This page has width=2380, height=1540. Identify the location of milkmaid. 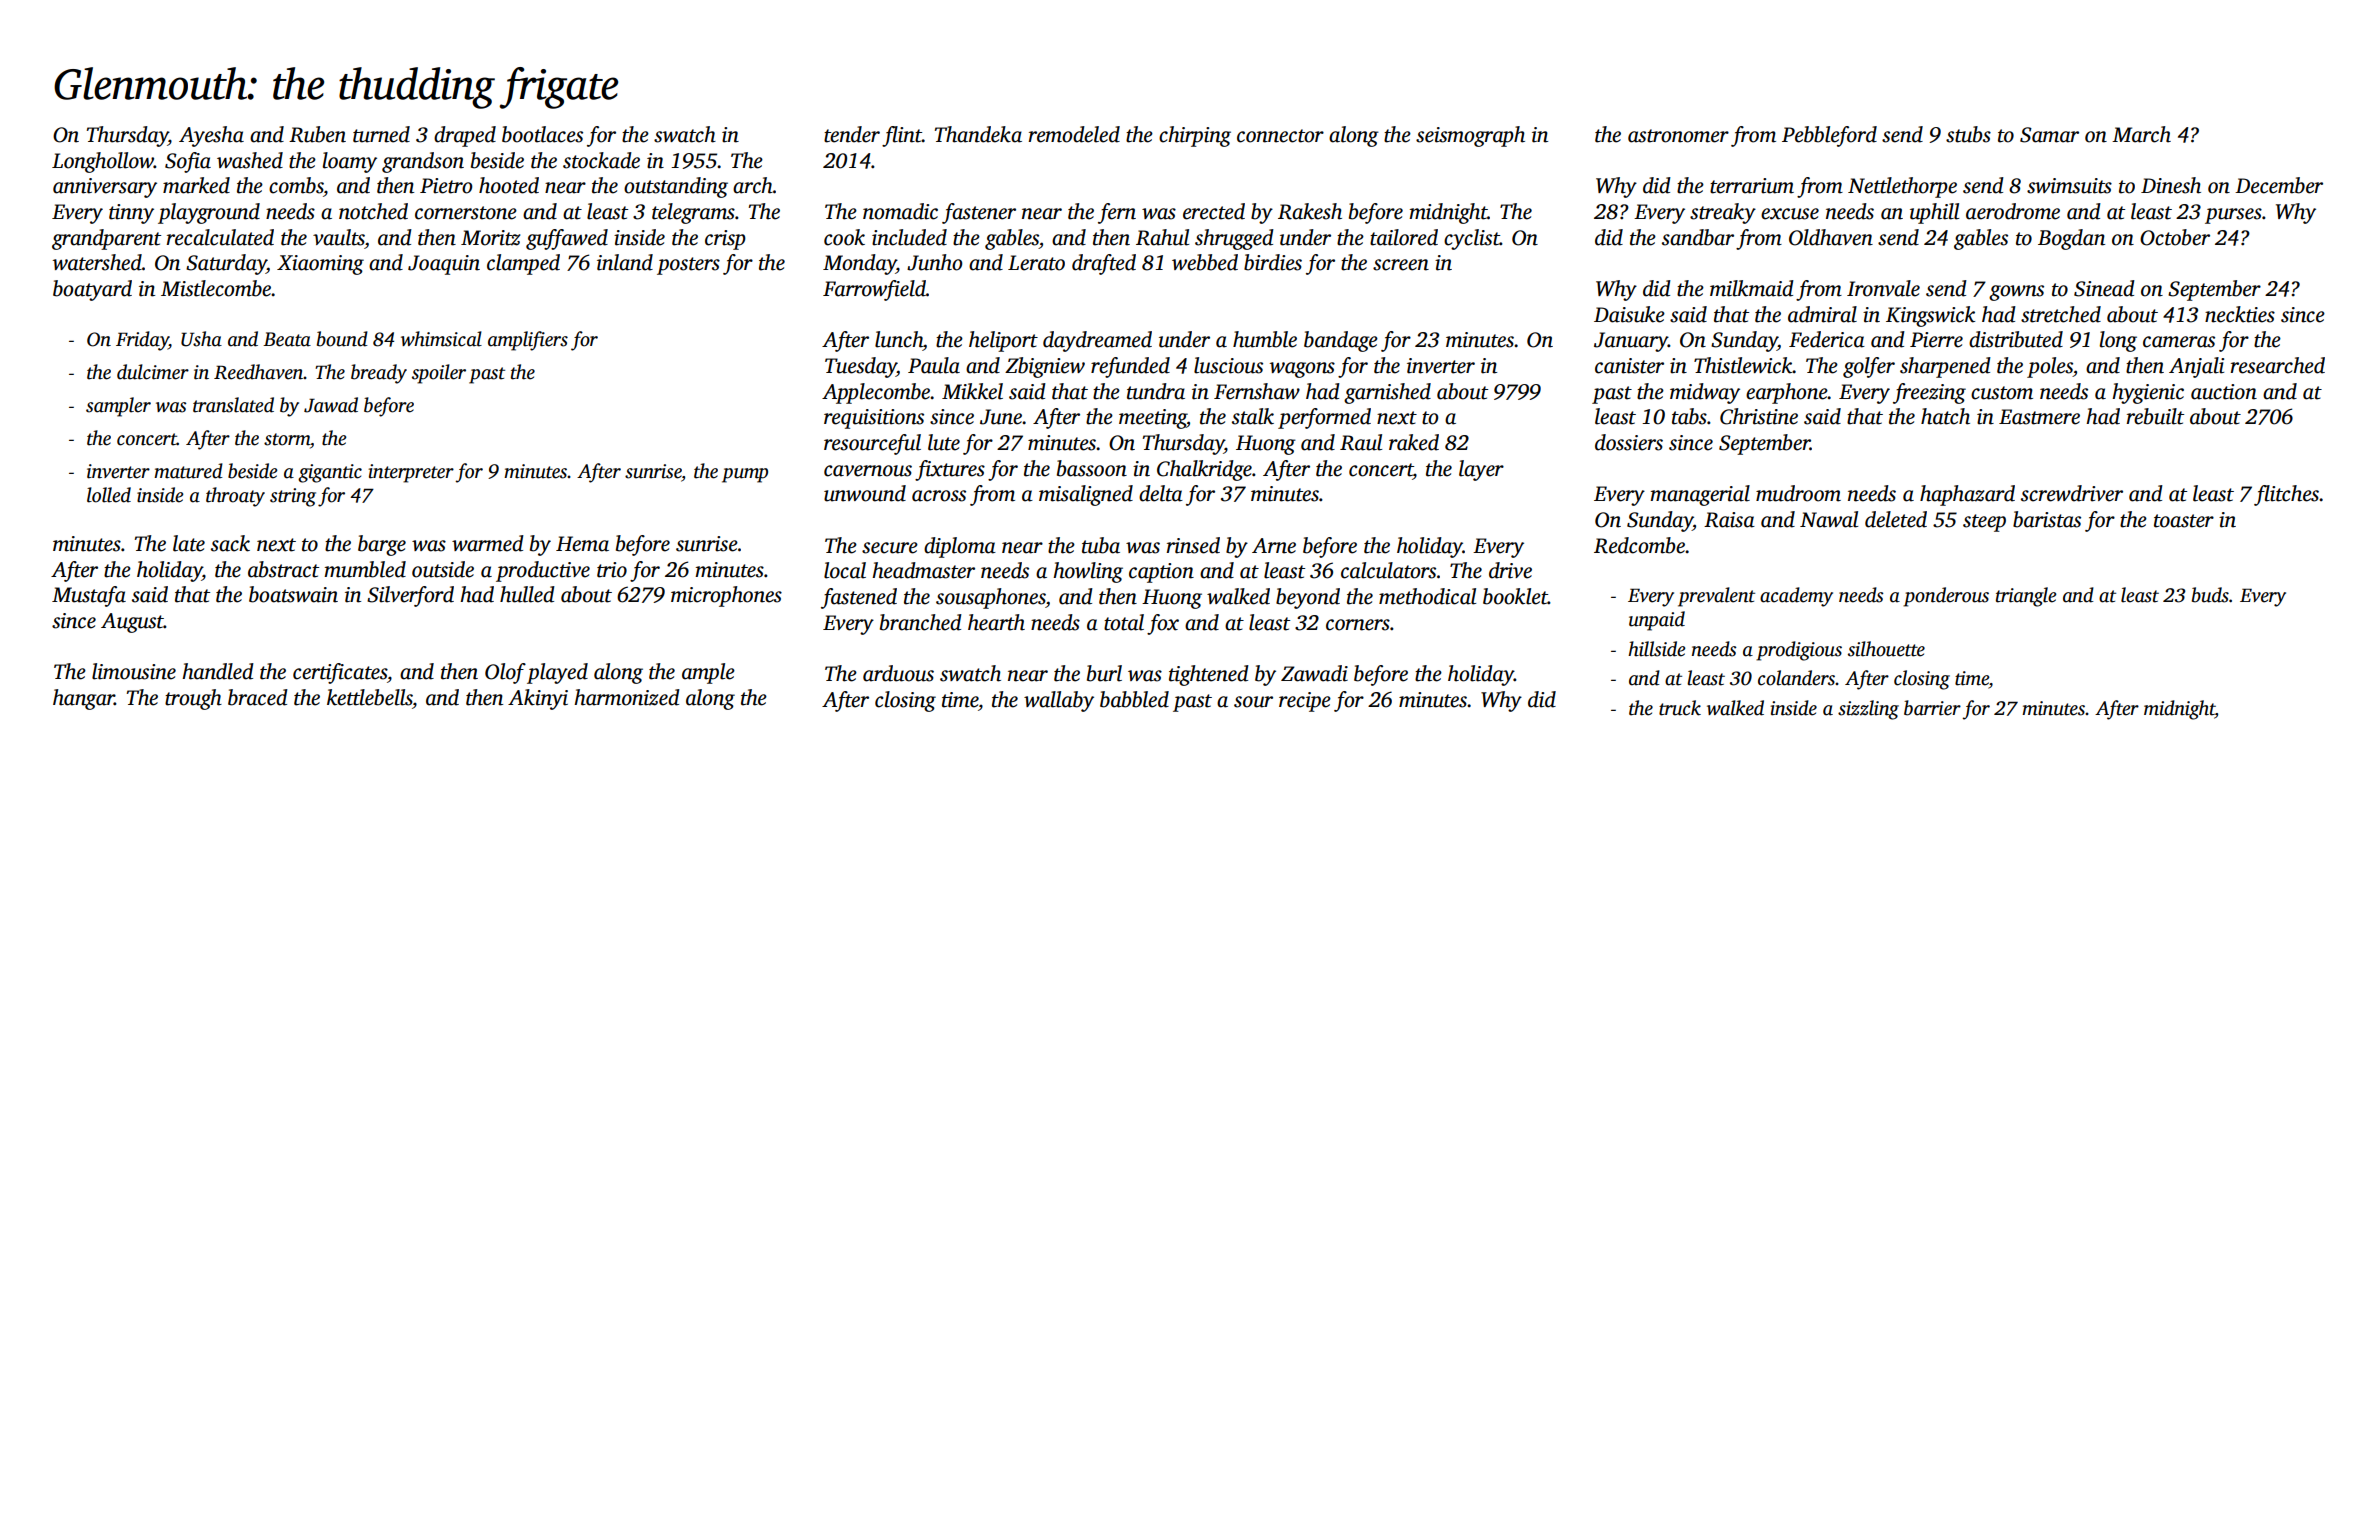
(1752, 288).
